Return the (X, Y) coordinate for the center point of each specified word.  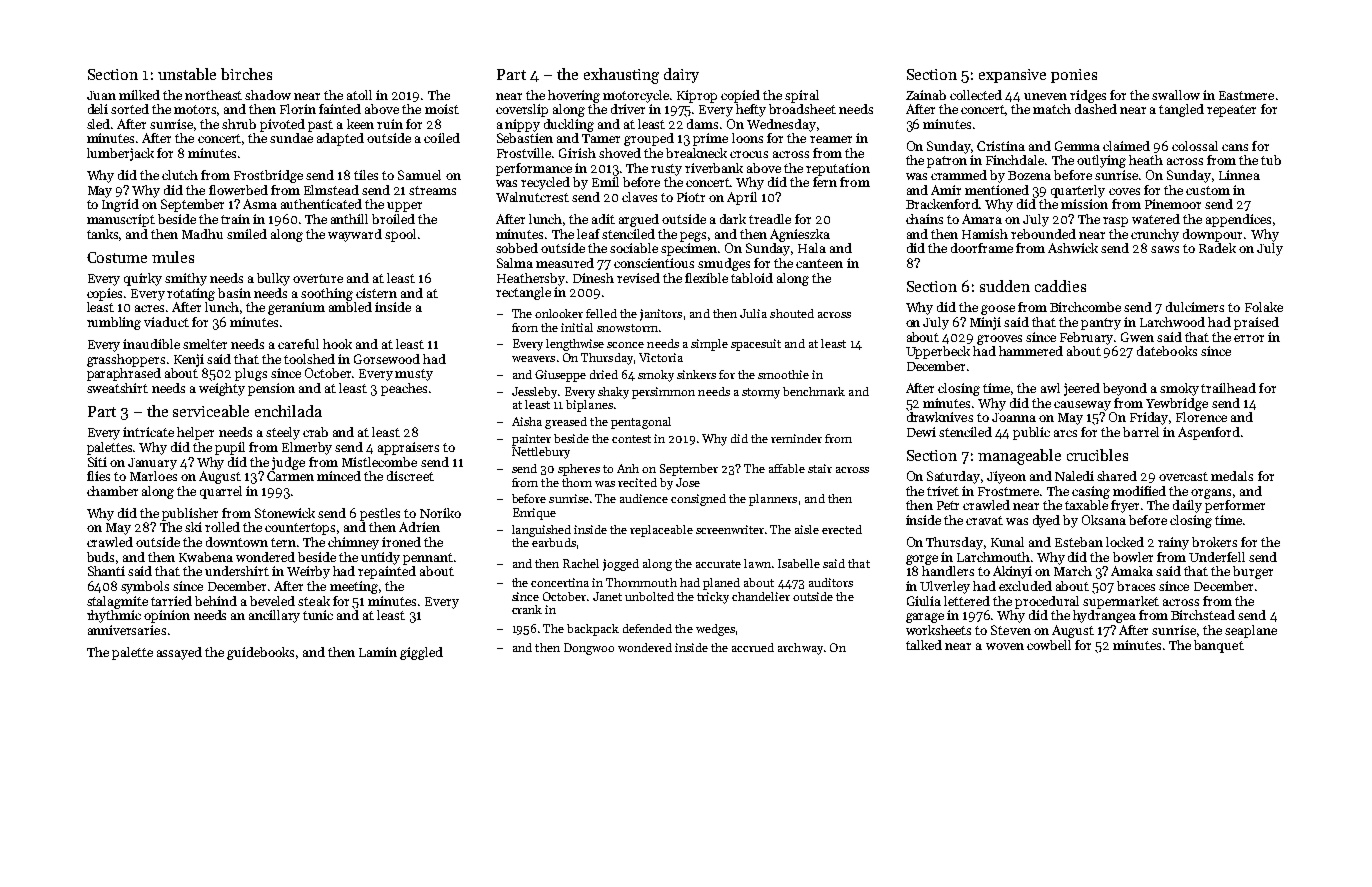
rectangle (523, 293)
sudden (1005, 286)
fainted (340, 109)
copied (740, 96)
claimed (1126, 146)
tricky (713, 598)
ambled (350, 307)
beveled (272, 601)
